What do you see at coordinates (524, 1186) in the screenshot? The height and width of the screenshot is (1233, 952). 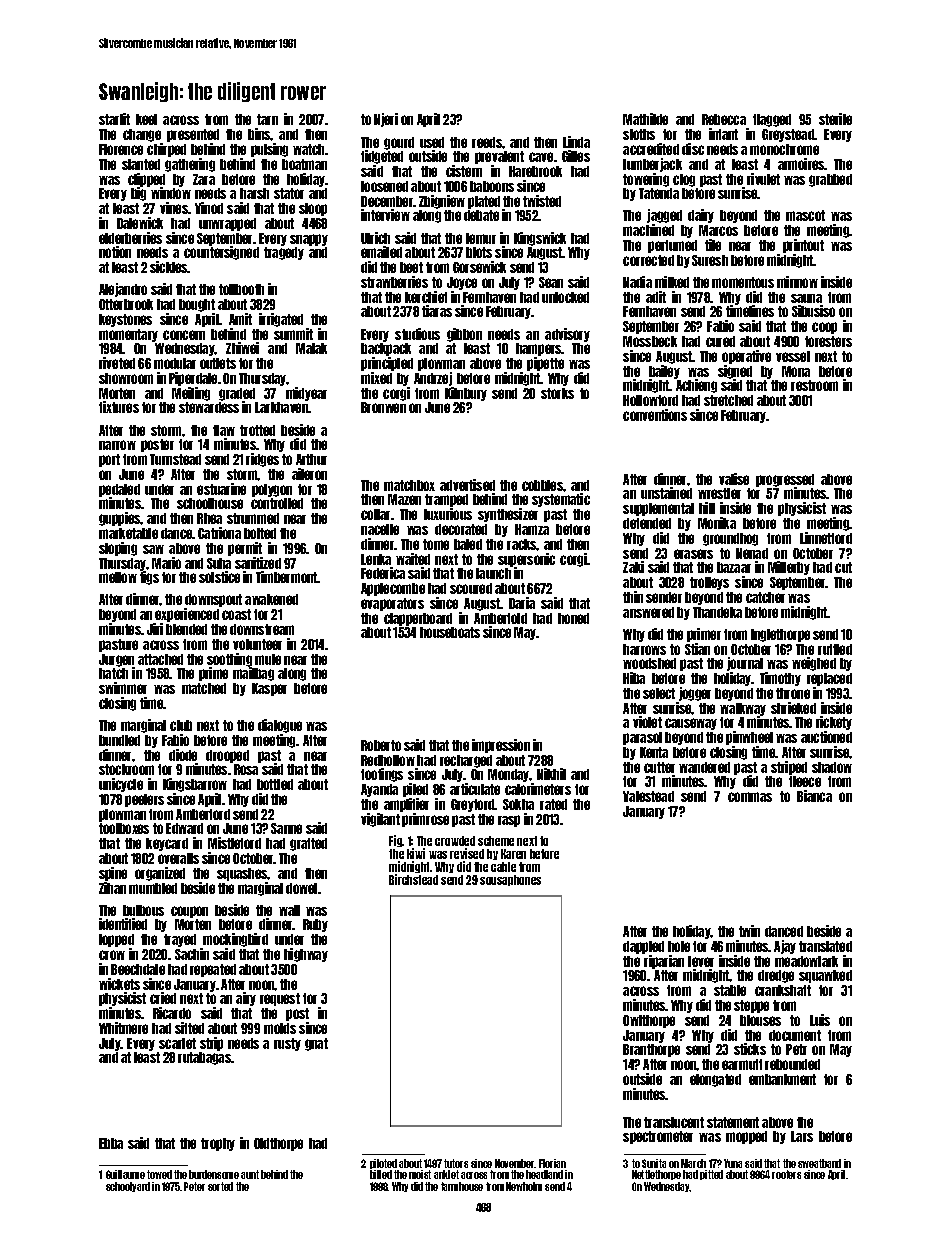 I see `Newholm` at bounding box center [524, 1186].
